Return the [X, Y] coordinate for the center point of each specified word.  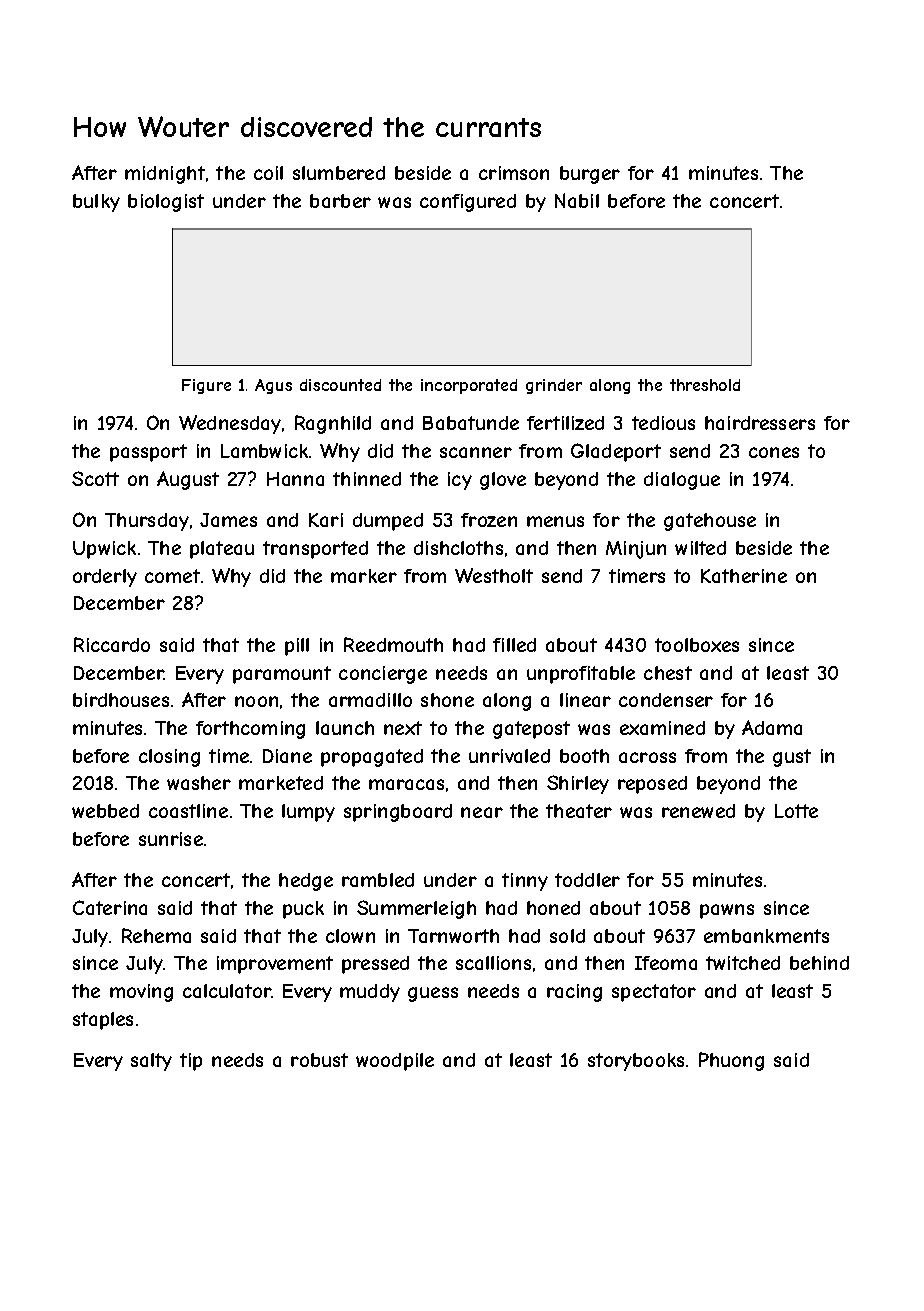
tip [191, 1062]
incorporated [469, 386]
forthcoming [250, 730]
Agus [273, 386]
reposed [652, 785]
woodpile [395, 1062]
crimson [514, 173]
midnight [165, 175]
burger [590, 175]
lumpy [308, 813]
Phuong [731, 1061]
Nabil [577, 200]
